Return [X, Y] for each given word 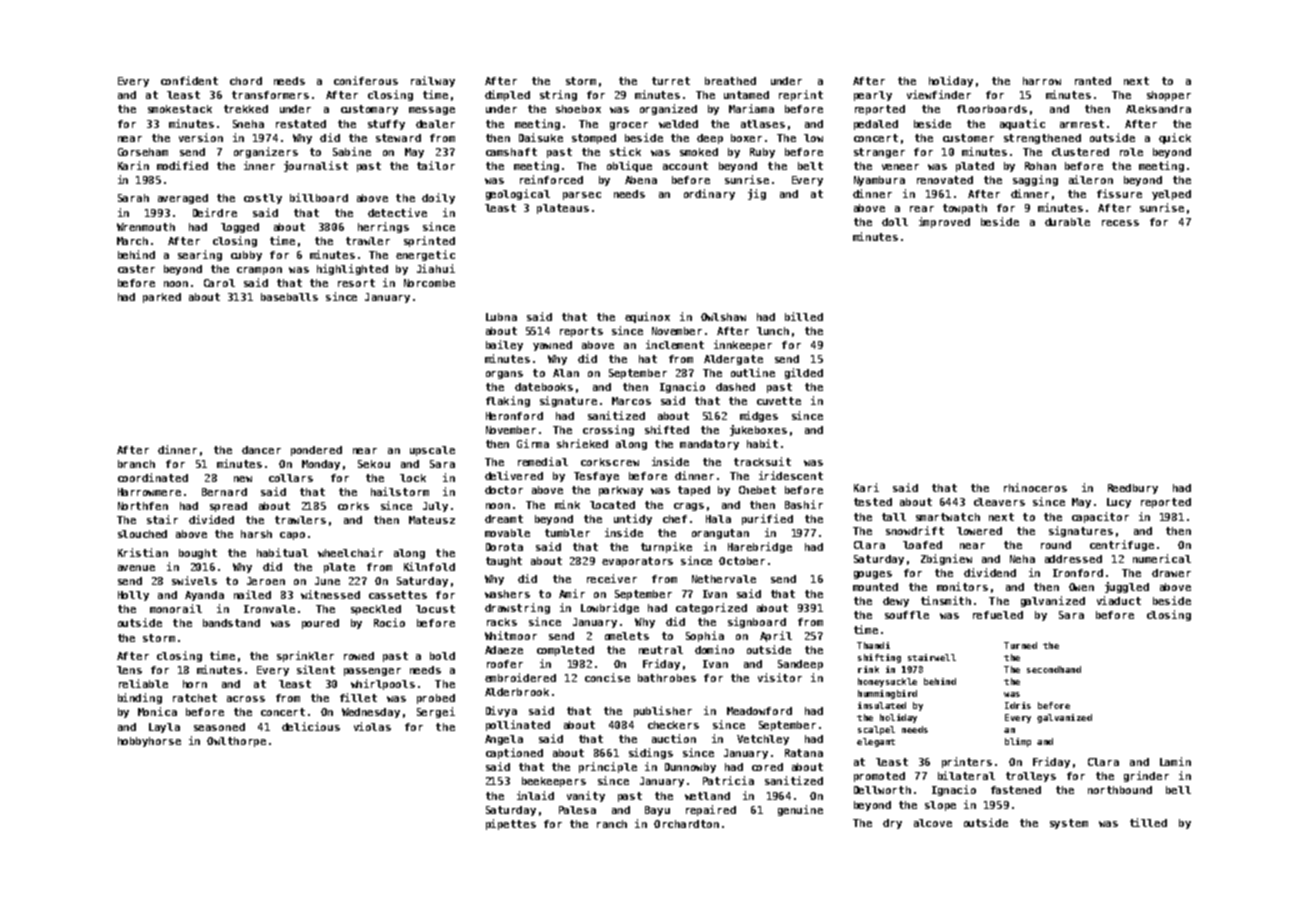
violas [372, 726]
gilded [804, 373]
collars [291, 478]
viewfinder [939, 94]
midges [759, 416]
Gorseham [143, 152]
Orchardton [686, 824]
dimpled [507, 95]
